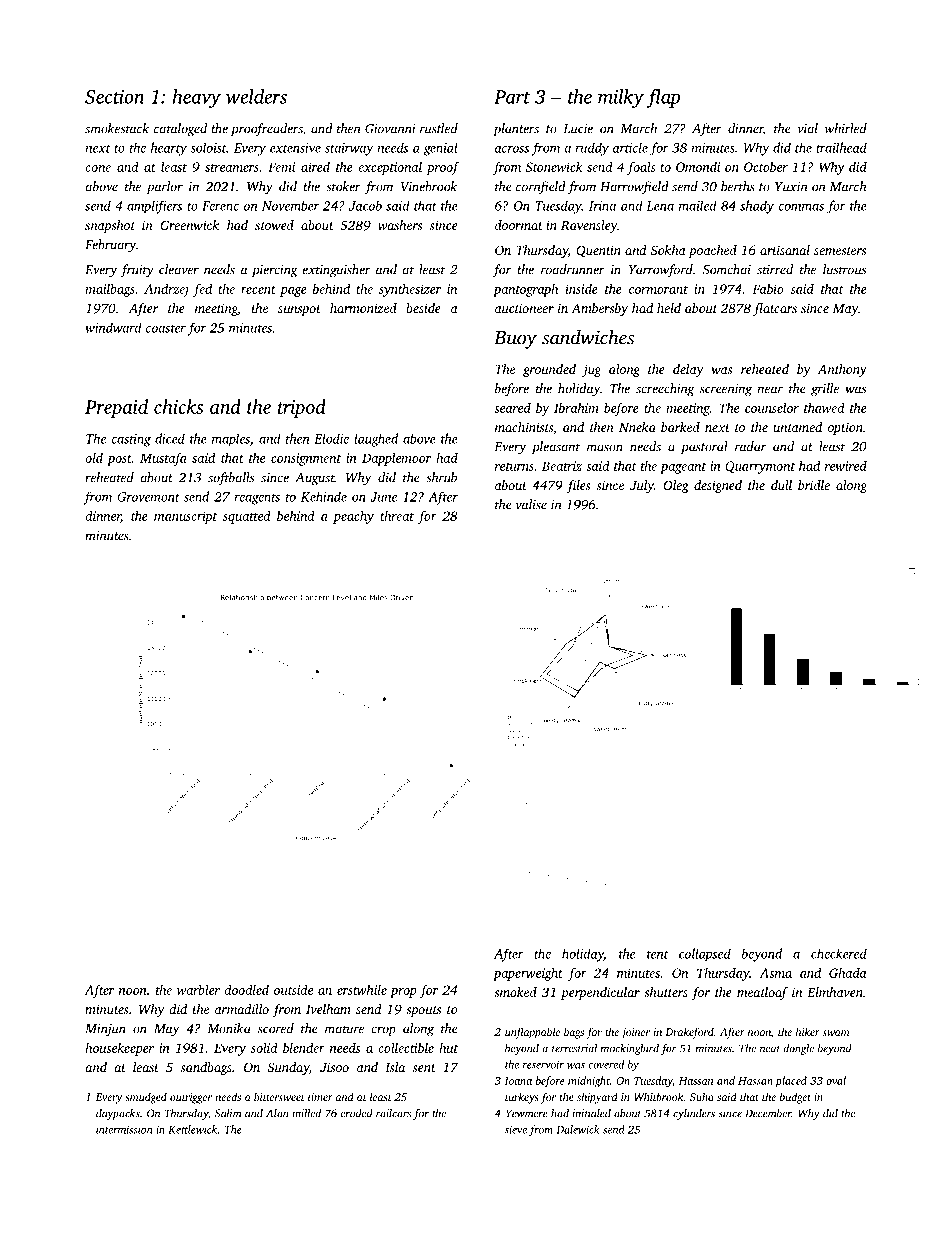 Image resolution: width=952 pixels, height=1233 pixels. Describe the element at coordinates (362, 989) in the document. I see `erstwhile` at that location.
